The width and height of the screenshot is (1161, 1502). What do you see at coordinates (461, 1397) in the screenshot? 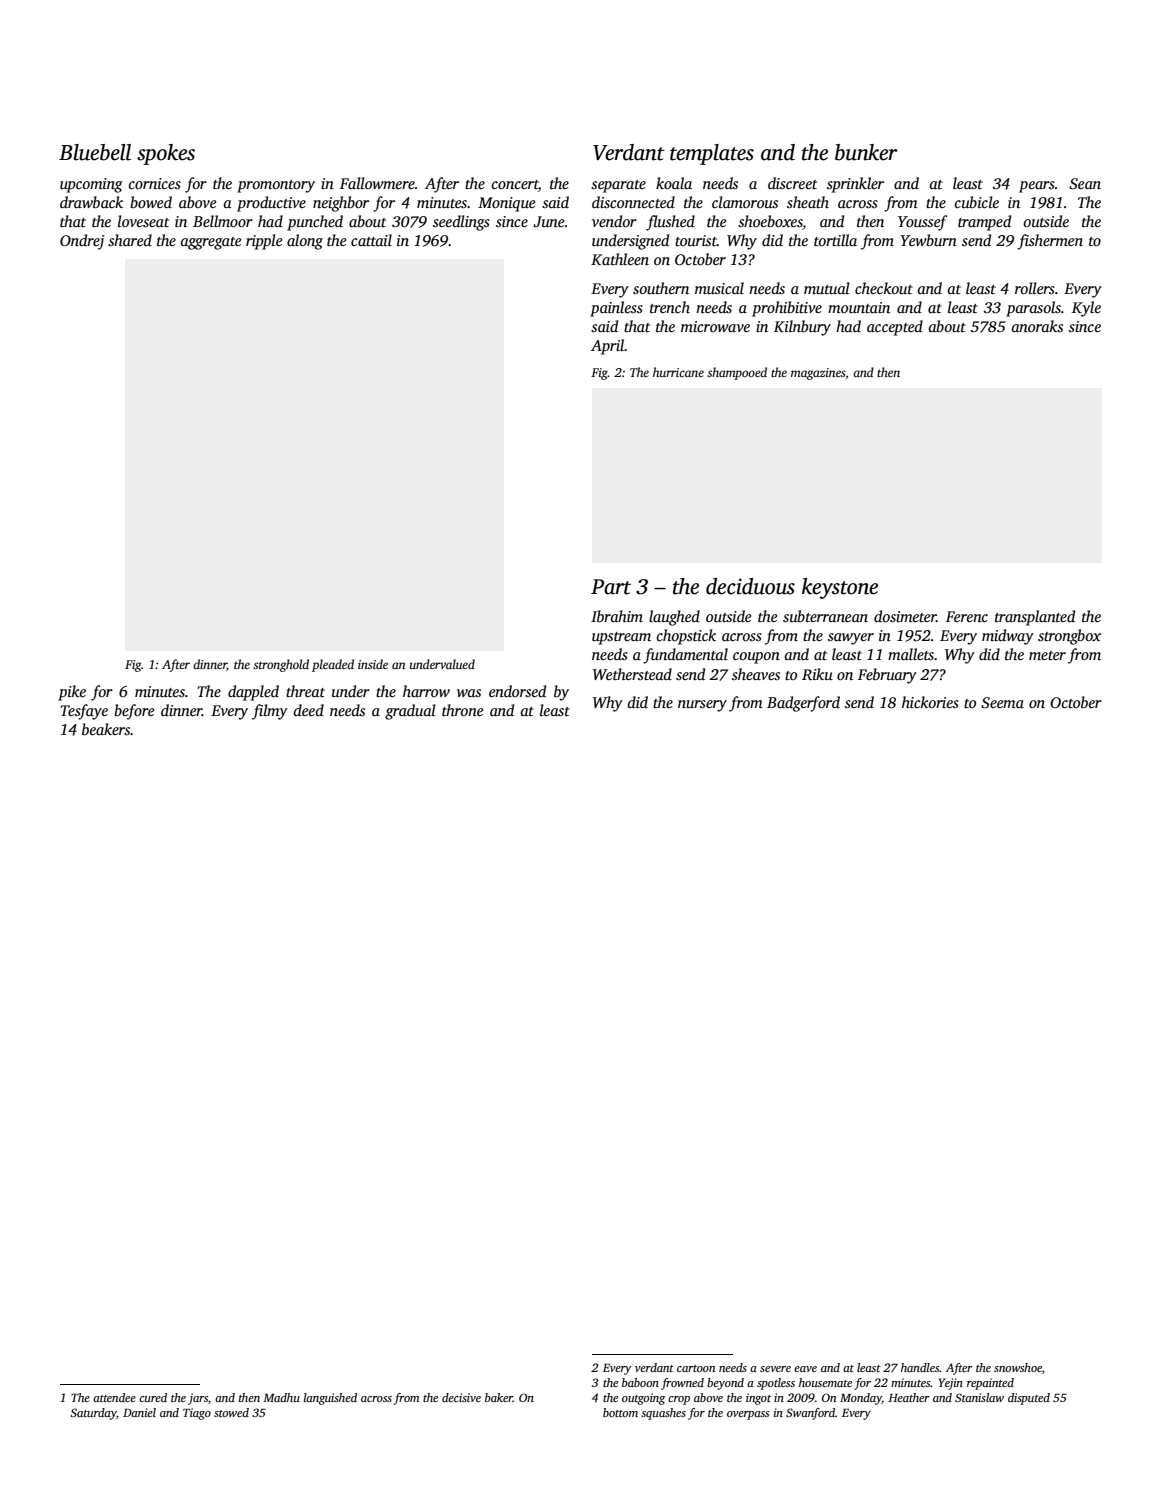
I see `decisive` at bounding box center [461, 1397].
